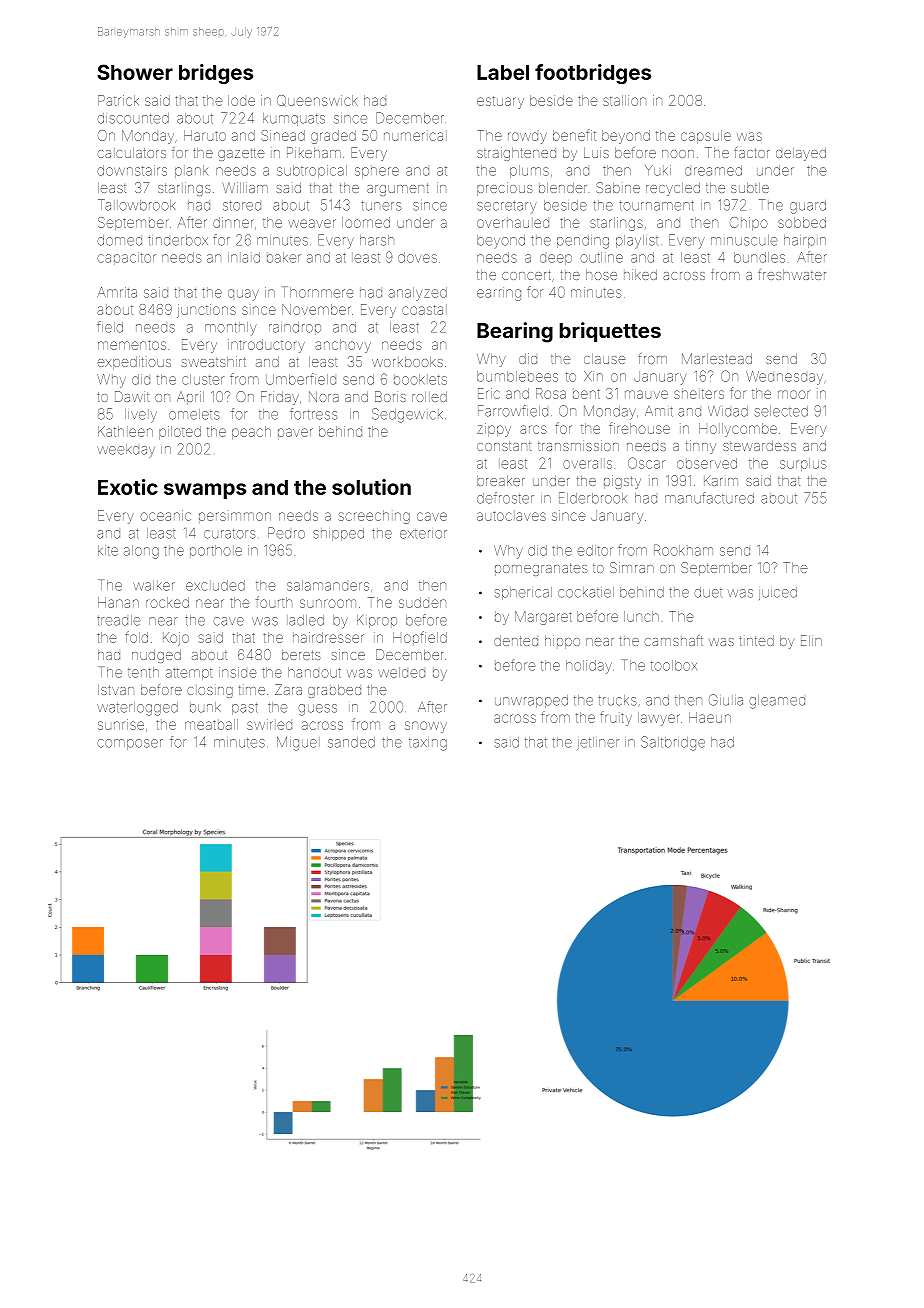  What do you see at coordinates (130, 744) in the screenshot?
I see `composer` at bounding box center [130, 744].
